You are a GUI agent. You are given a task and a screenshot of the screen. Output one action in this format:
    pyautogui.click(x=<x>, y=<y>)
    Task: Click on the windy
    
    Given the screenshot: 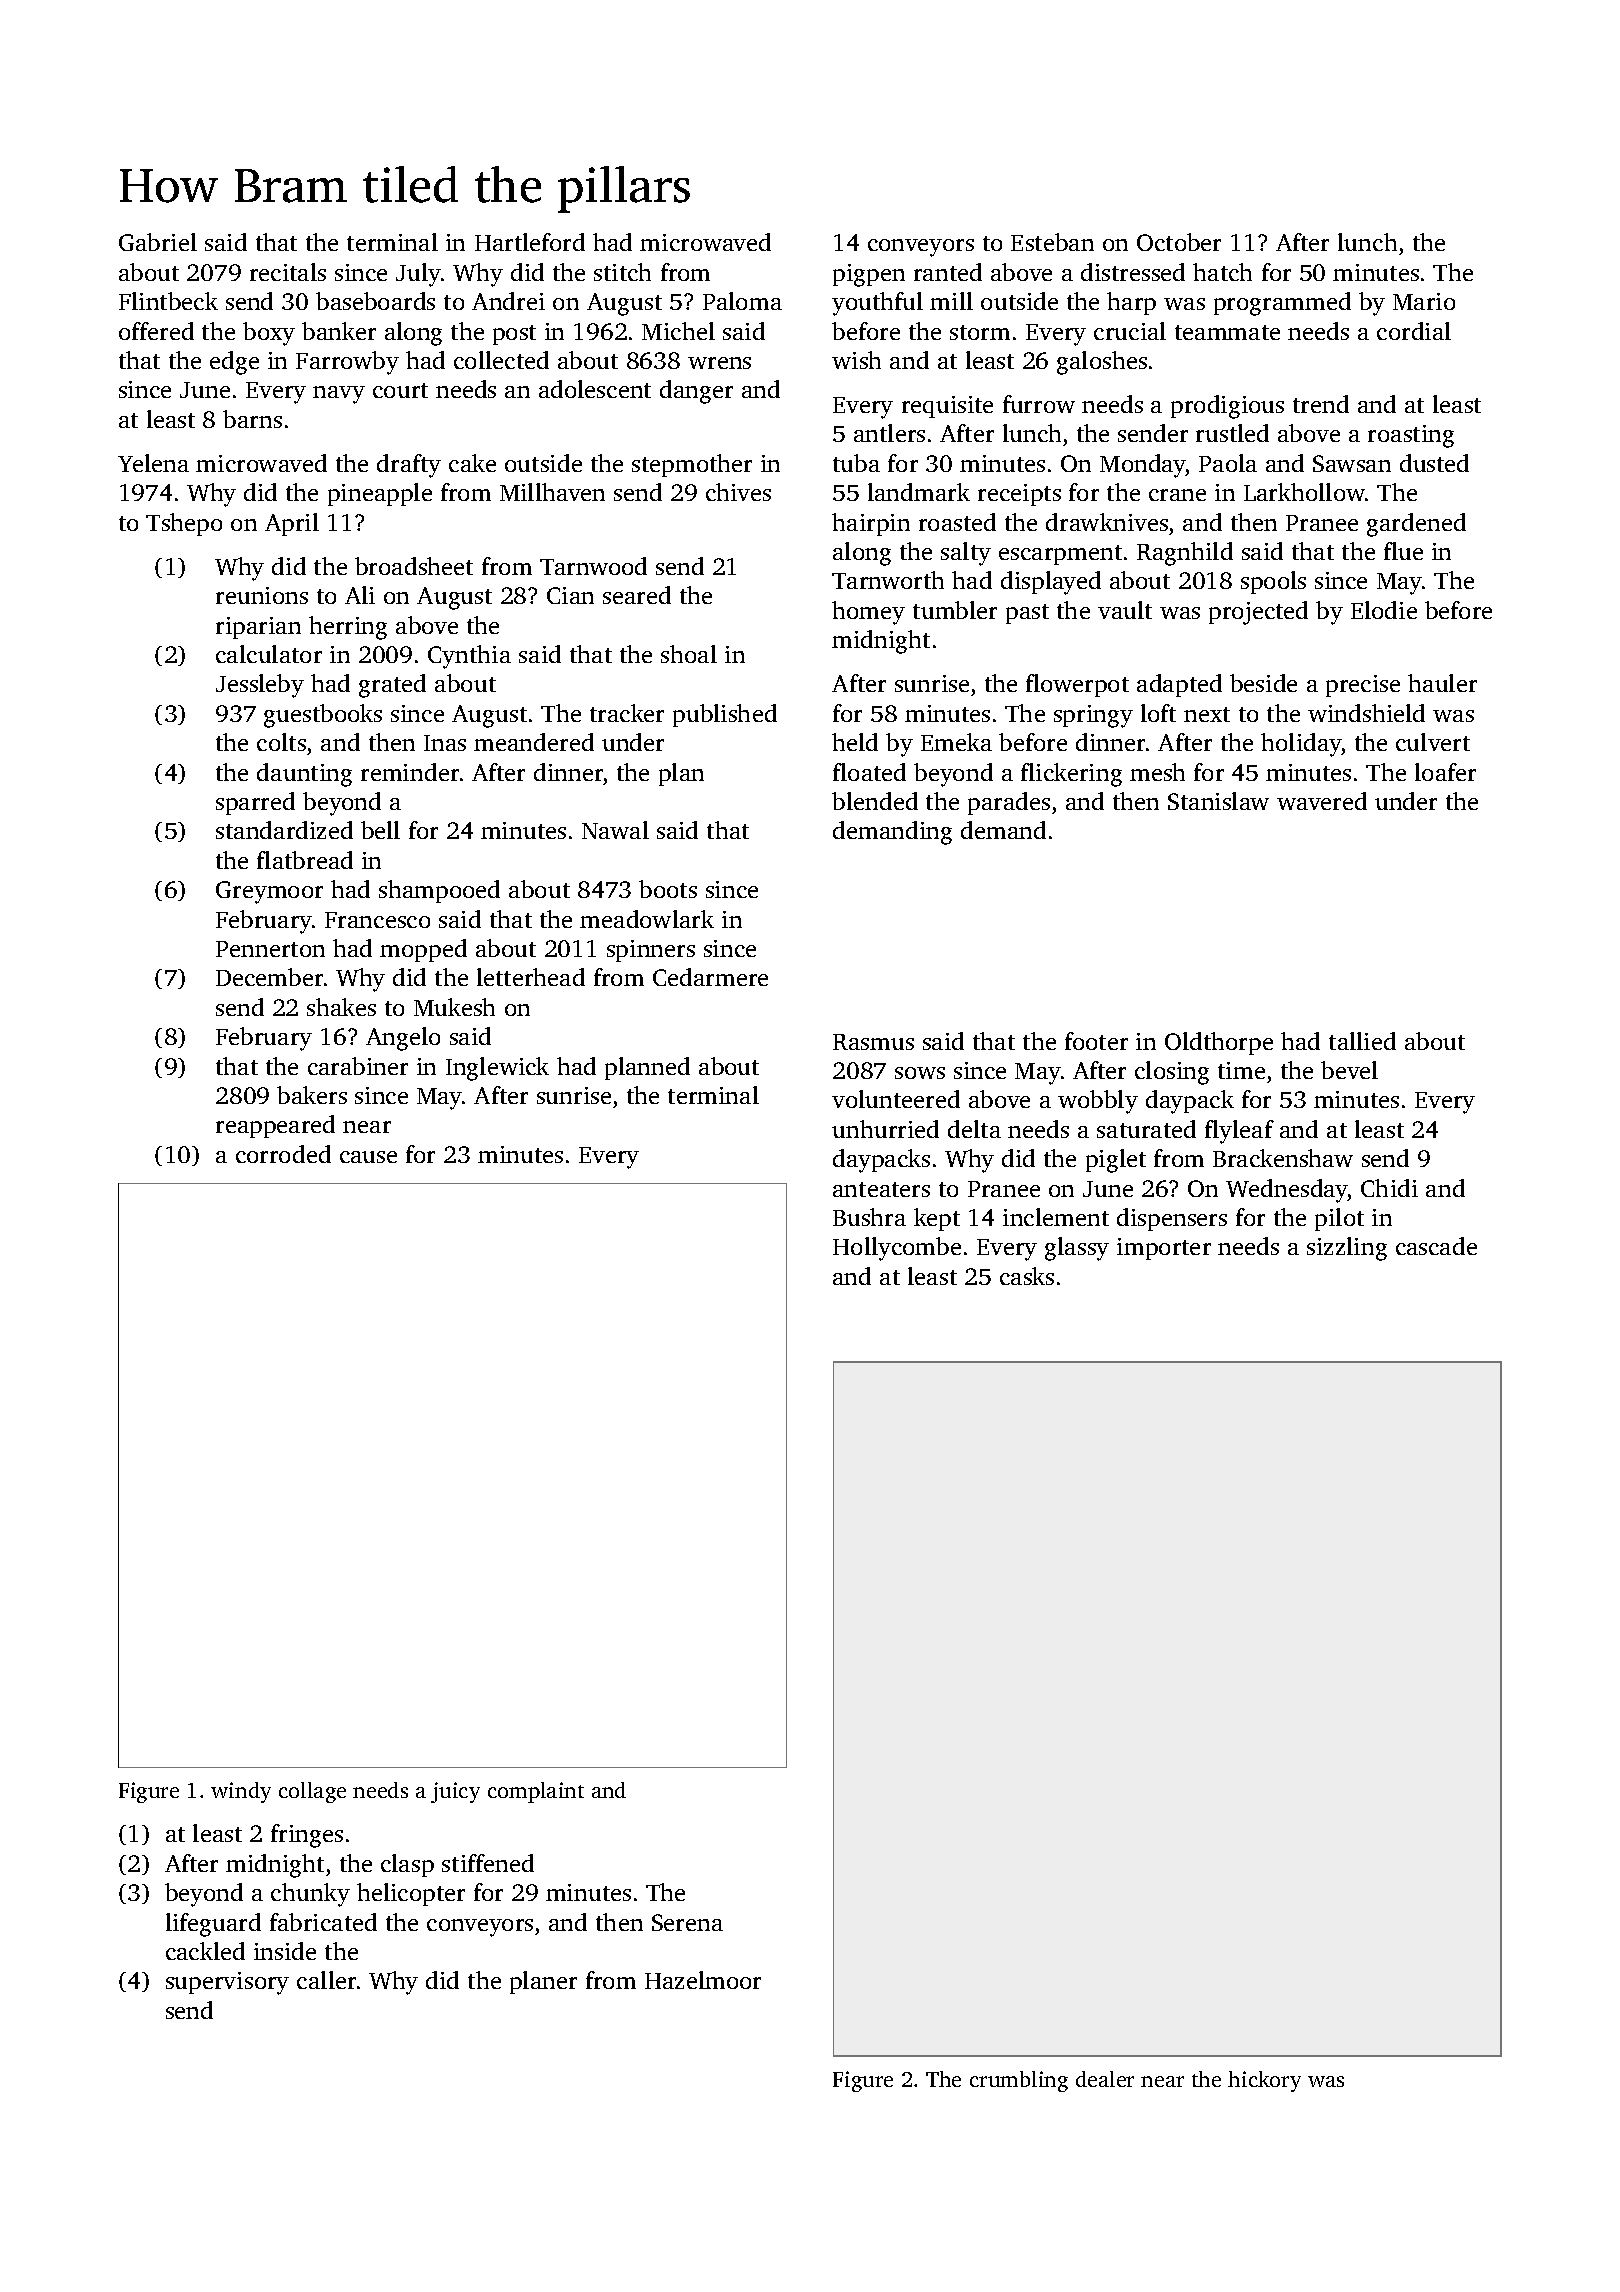 What is the action you would take?
    pyautogui.click(x=241, y=1792)
